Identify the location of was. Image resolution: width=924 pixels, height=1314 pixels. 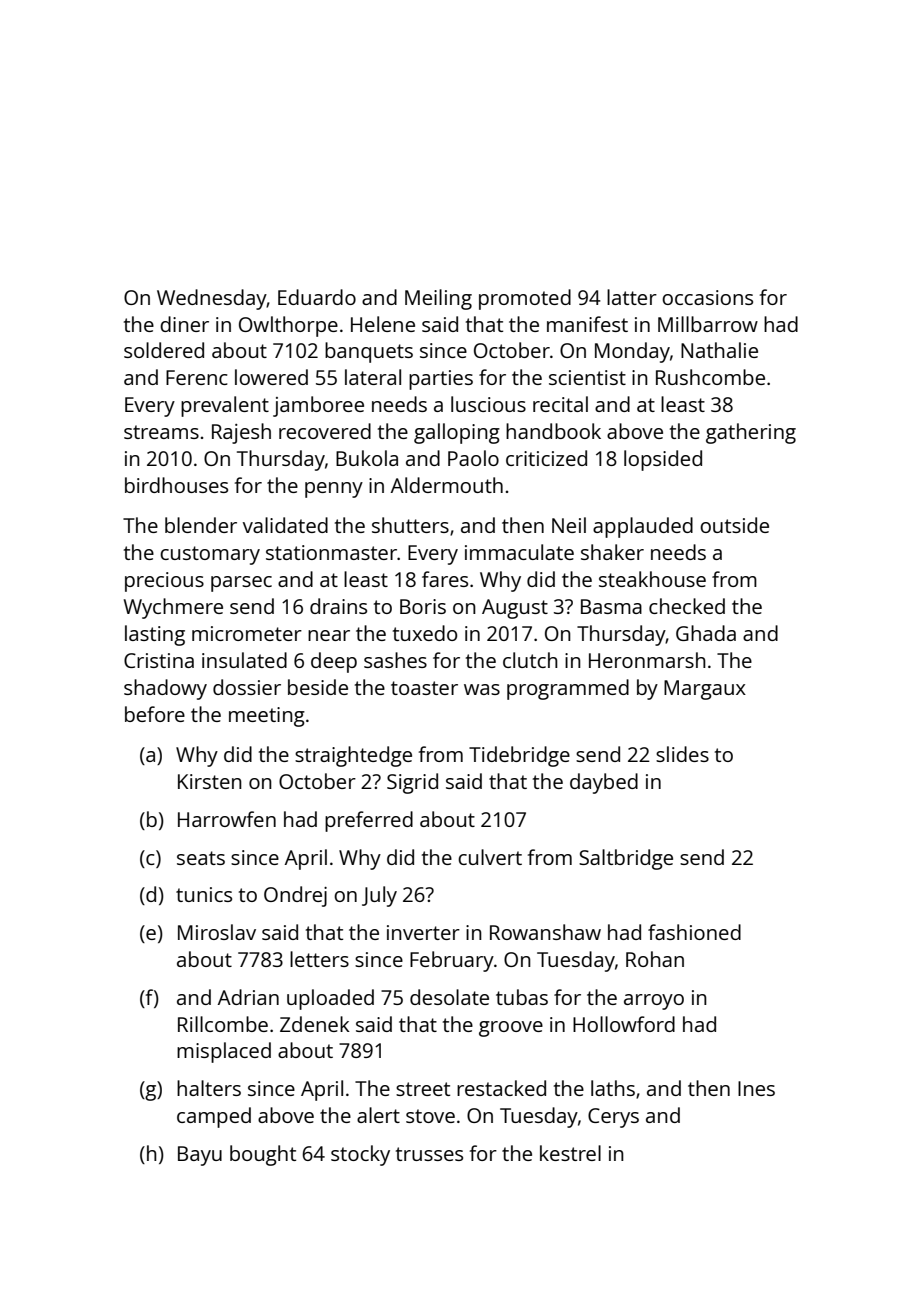
(482, 689).
